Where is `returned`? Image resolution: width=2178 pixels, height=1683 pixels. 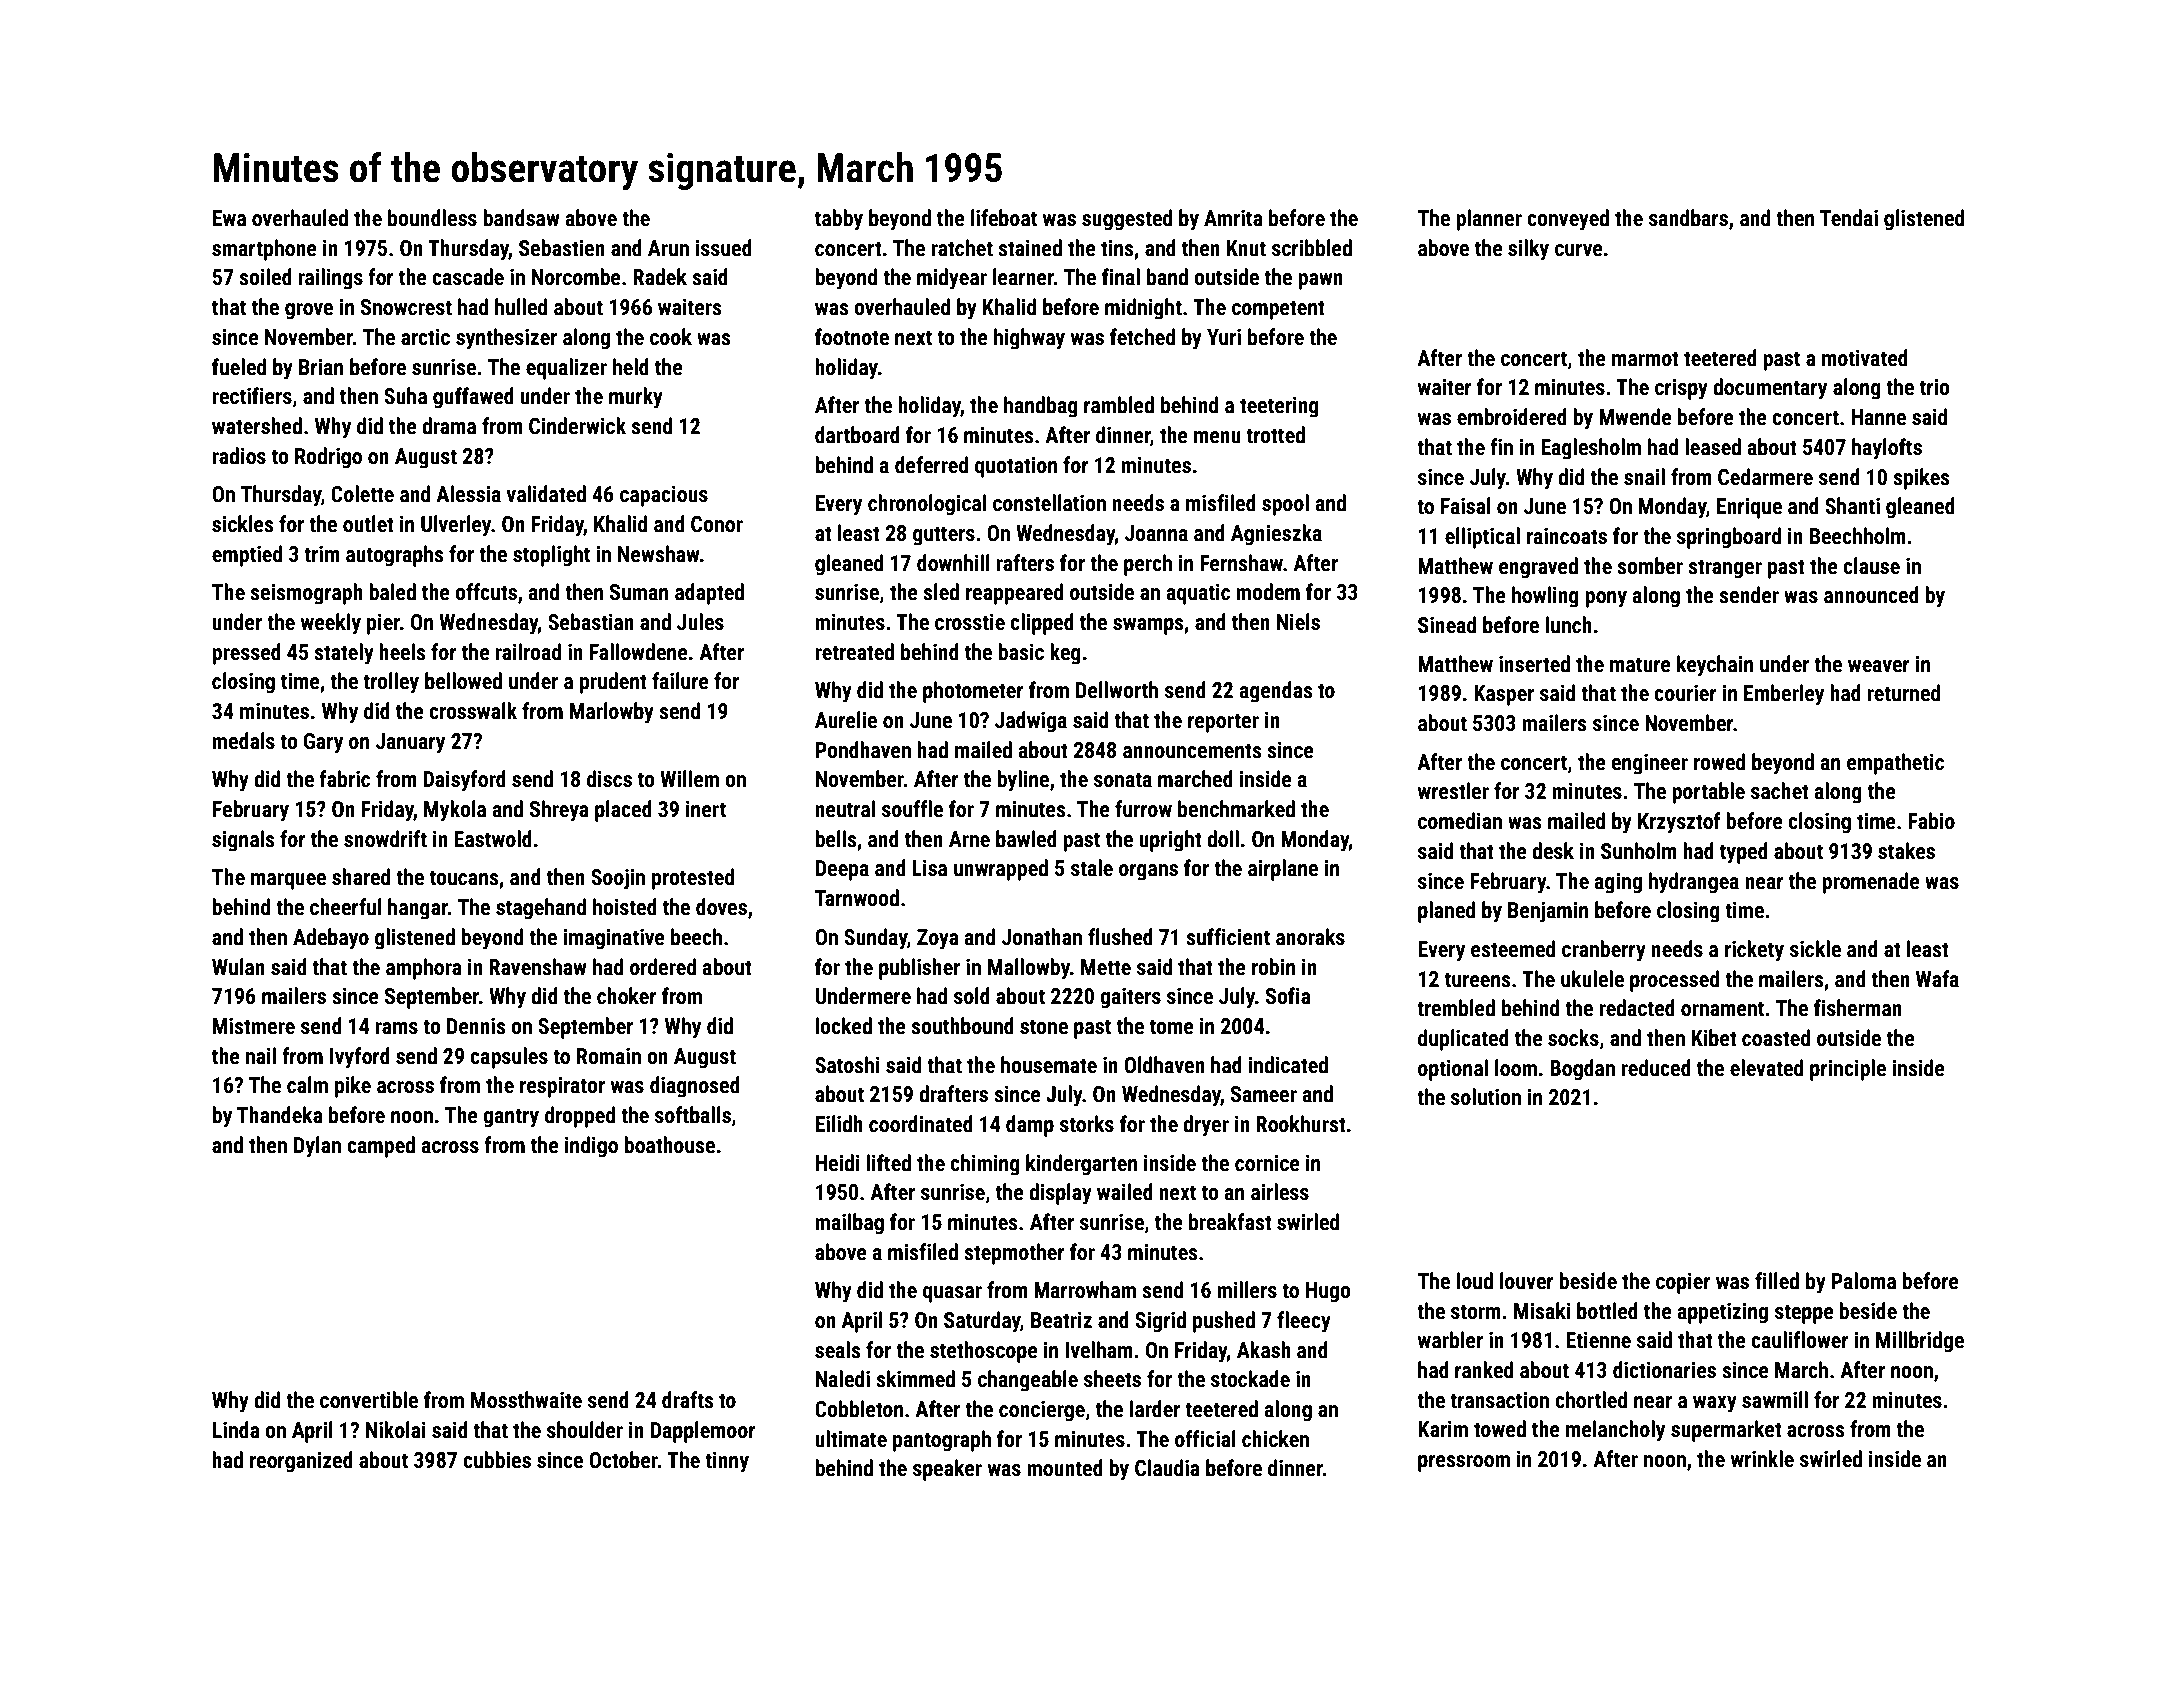 returned is located at coordinates (1903, 693).
